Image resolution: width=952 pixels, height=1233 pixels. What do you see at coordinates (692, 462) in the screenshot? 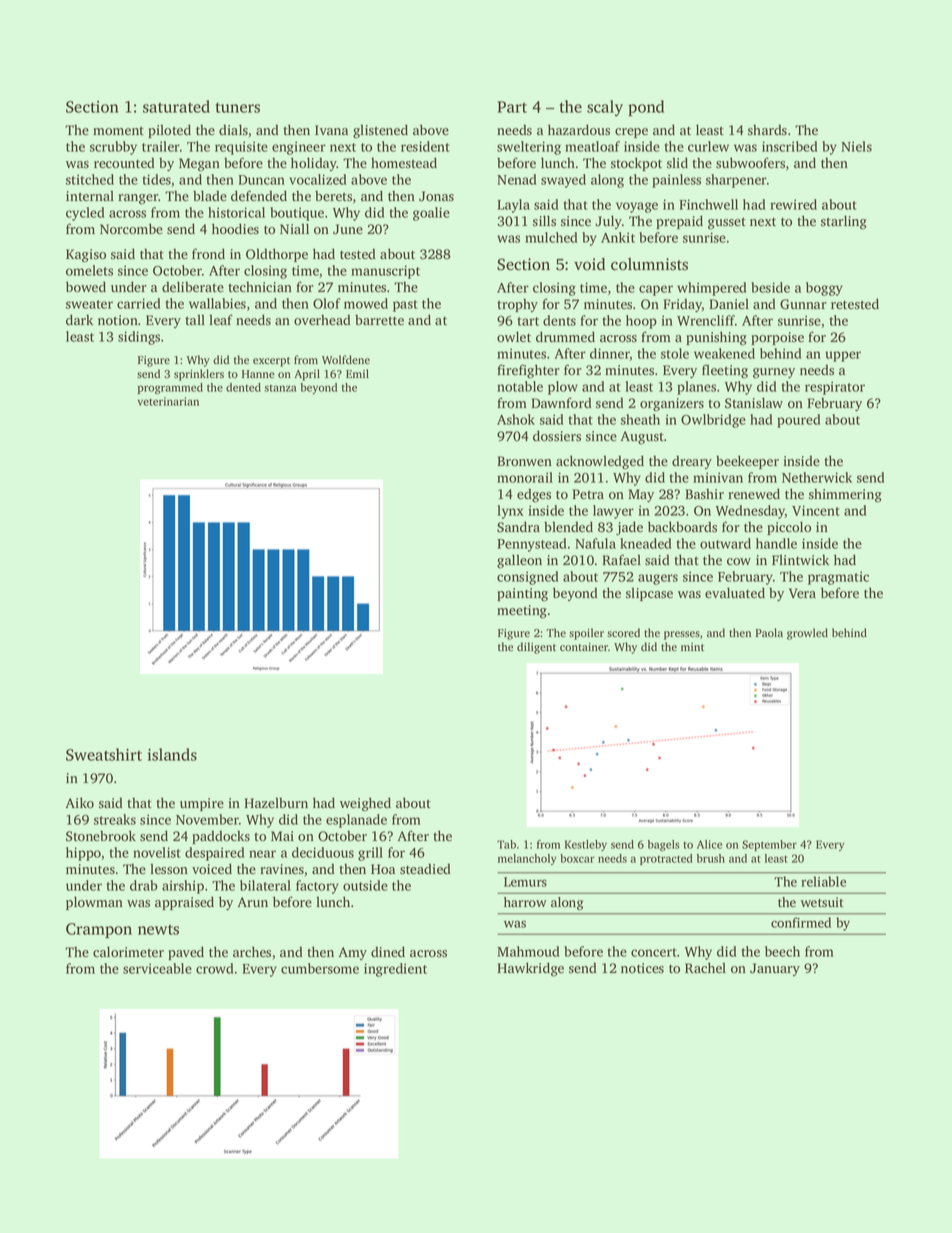
I see `dreary` at bounding box center [692, 462].
